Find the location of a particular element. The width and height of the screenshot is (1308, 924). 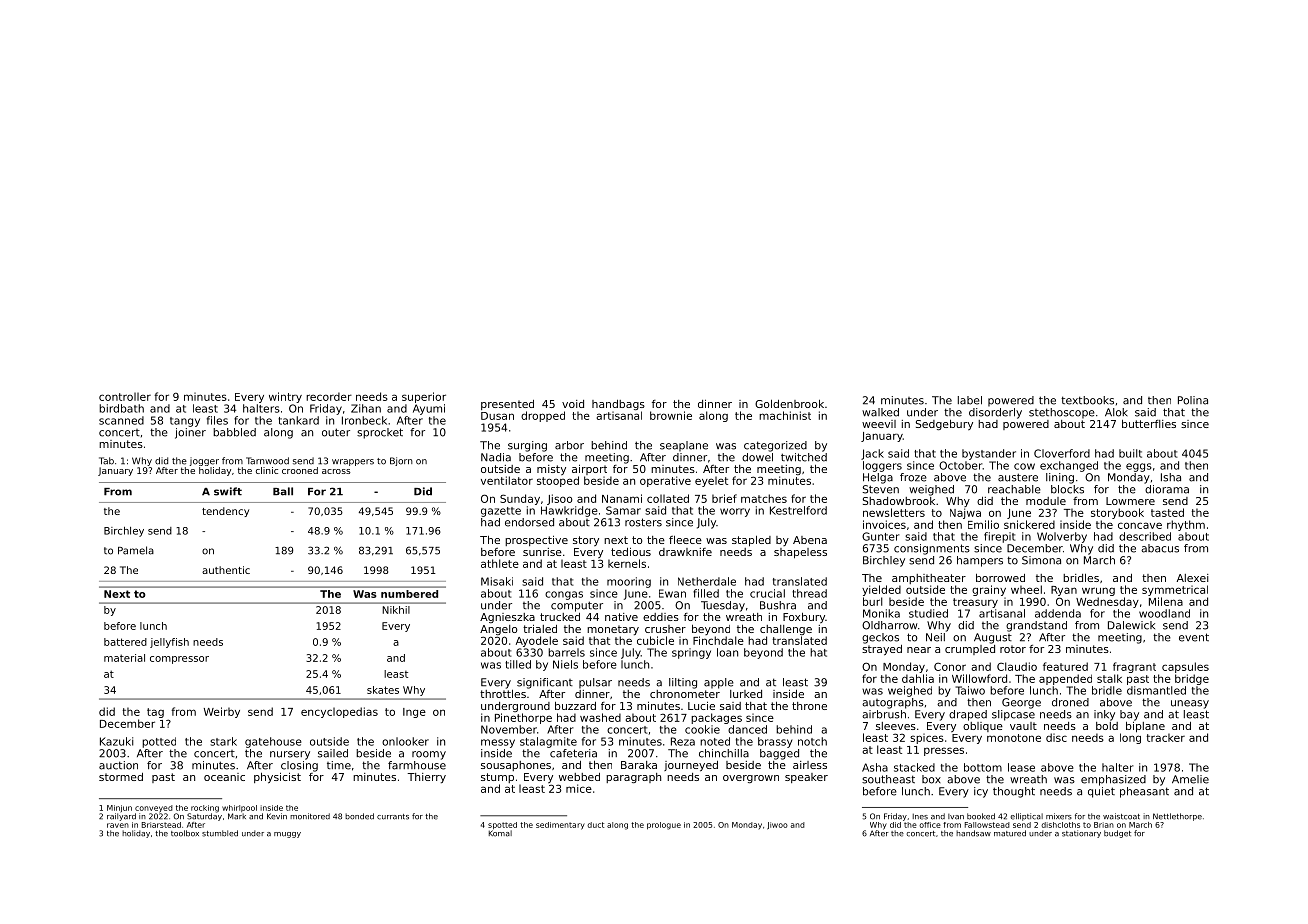

Polina is located at coordinates (1193, 400).
